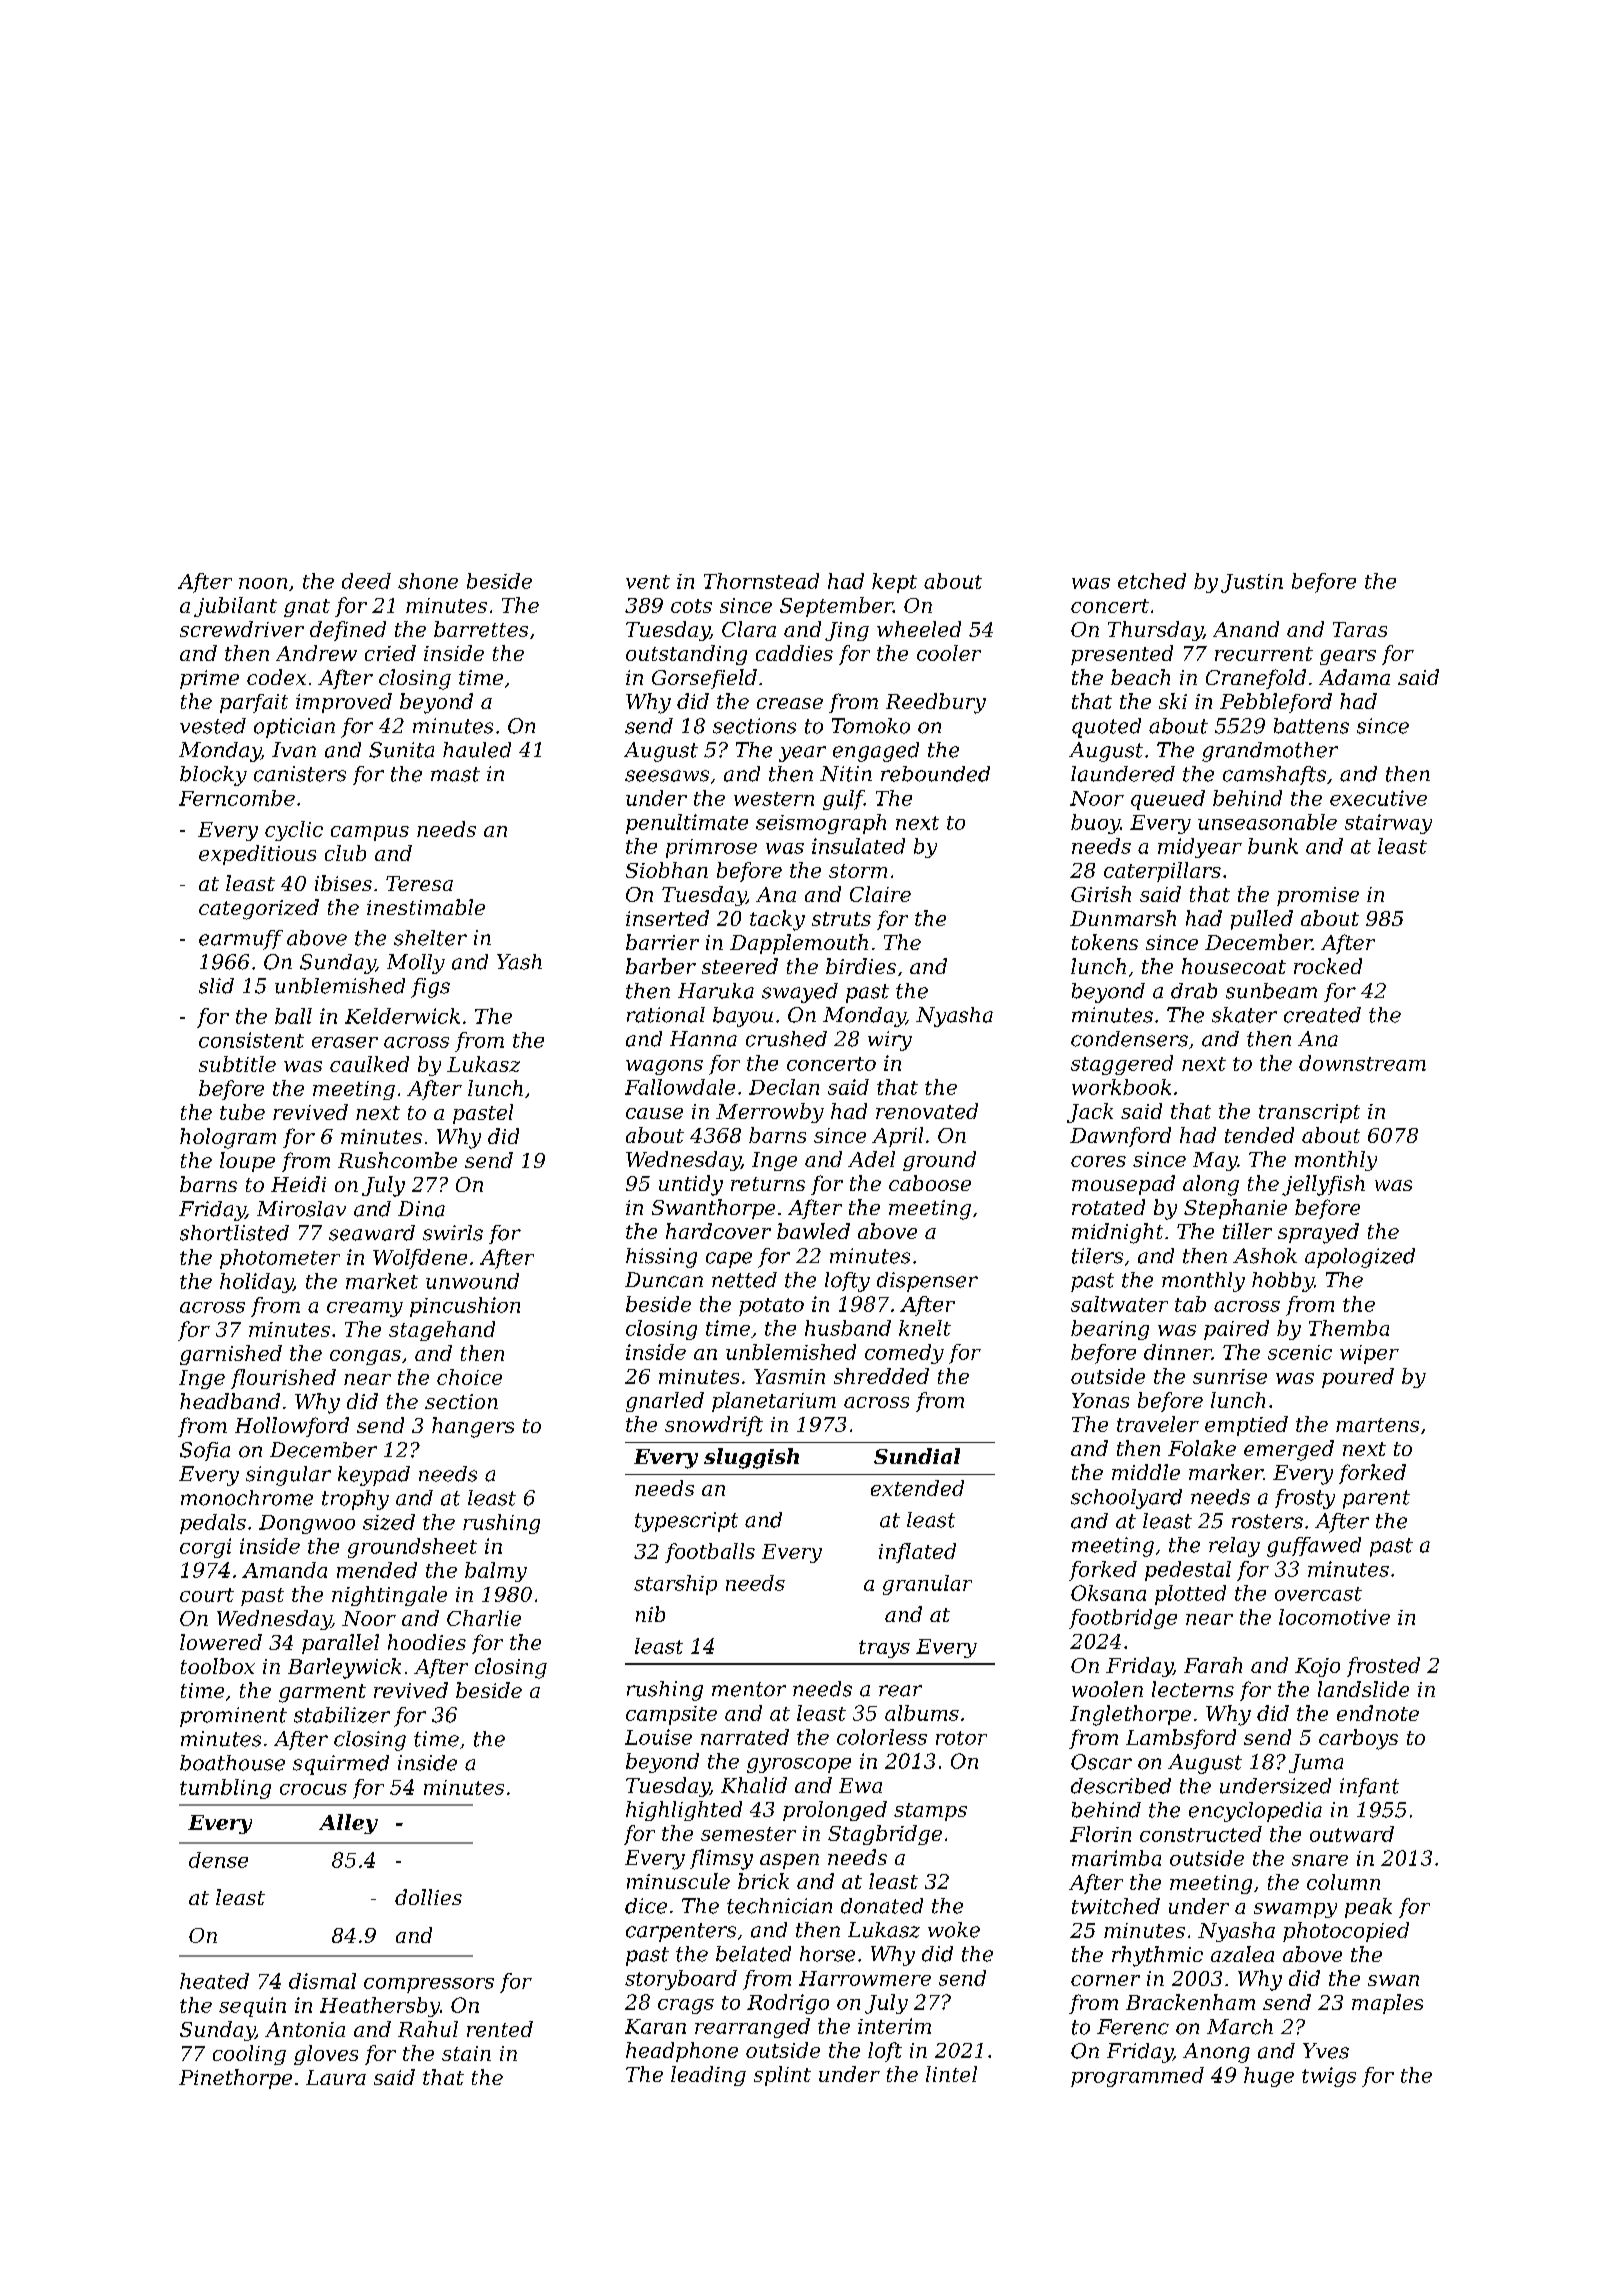 Image resolution: width=1620 pixels, height=2292 pixels. I want to click on minuscule, so click(678, 1881).
